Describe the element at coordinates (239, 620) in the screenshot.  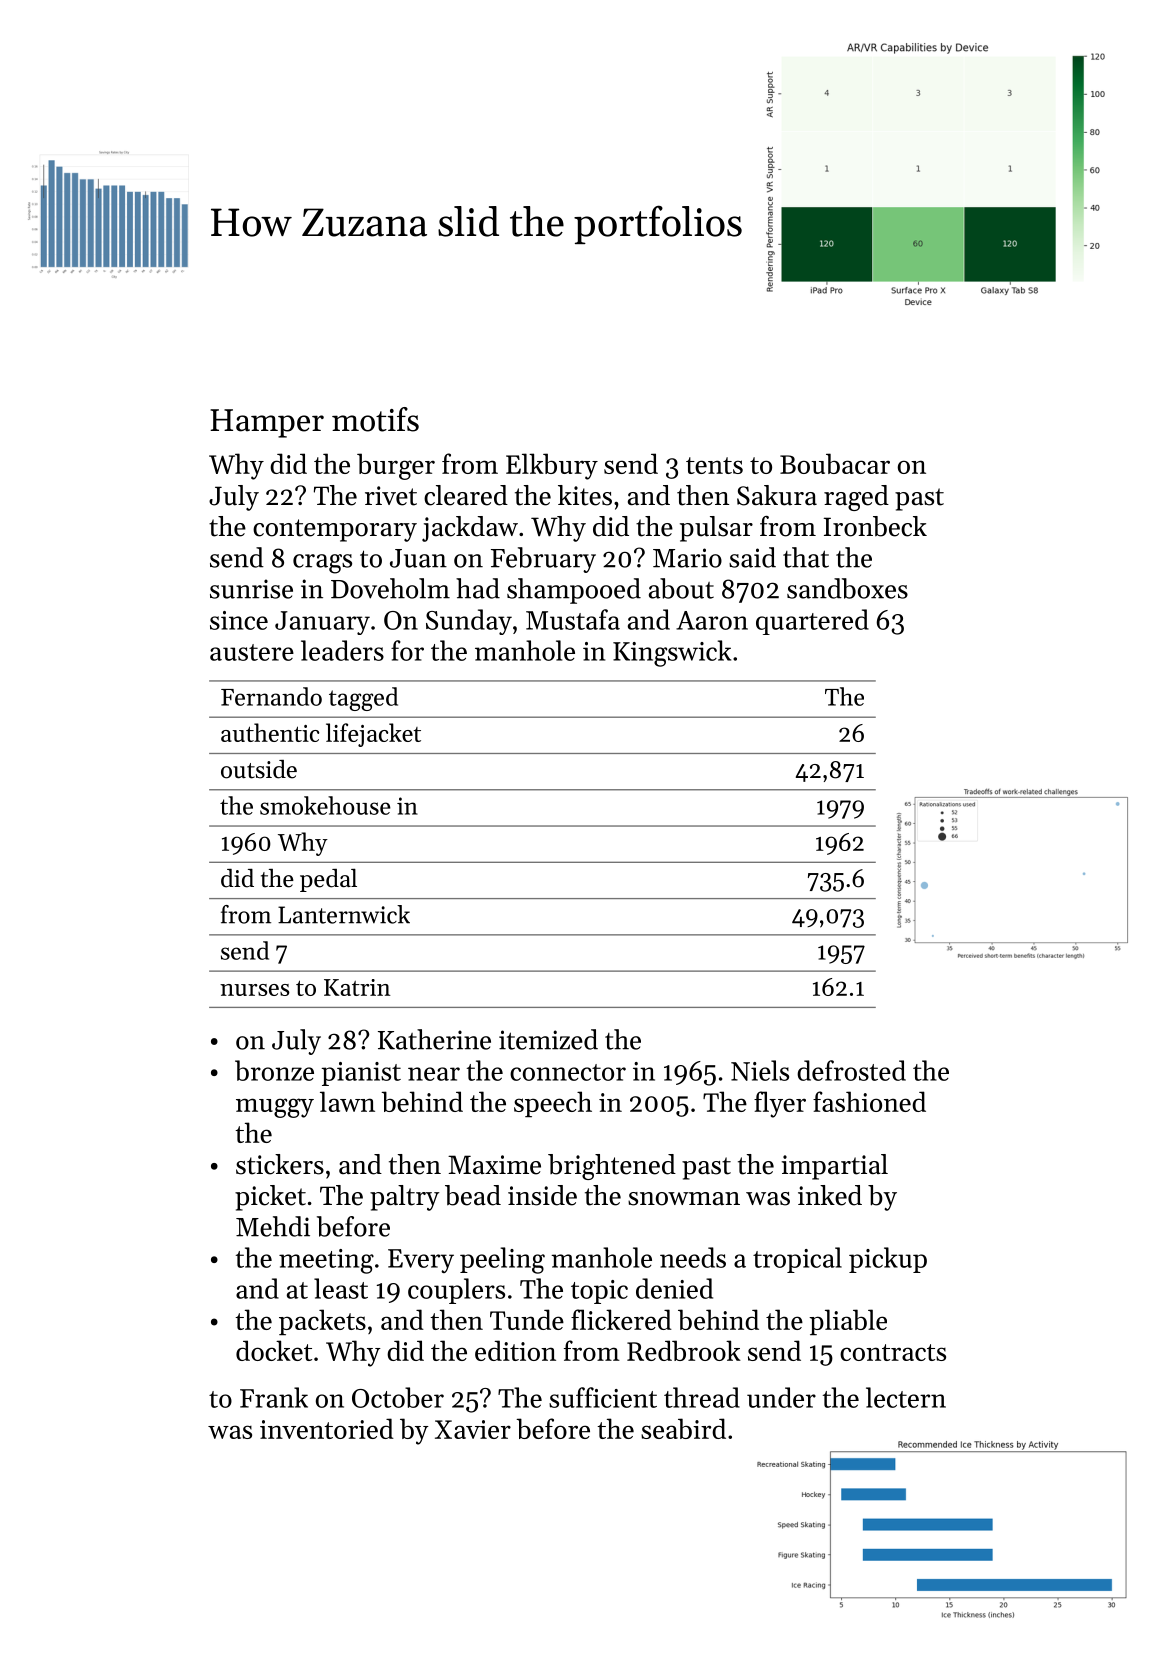
I see `since` at that location.
